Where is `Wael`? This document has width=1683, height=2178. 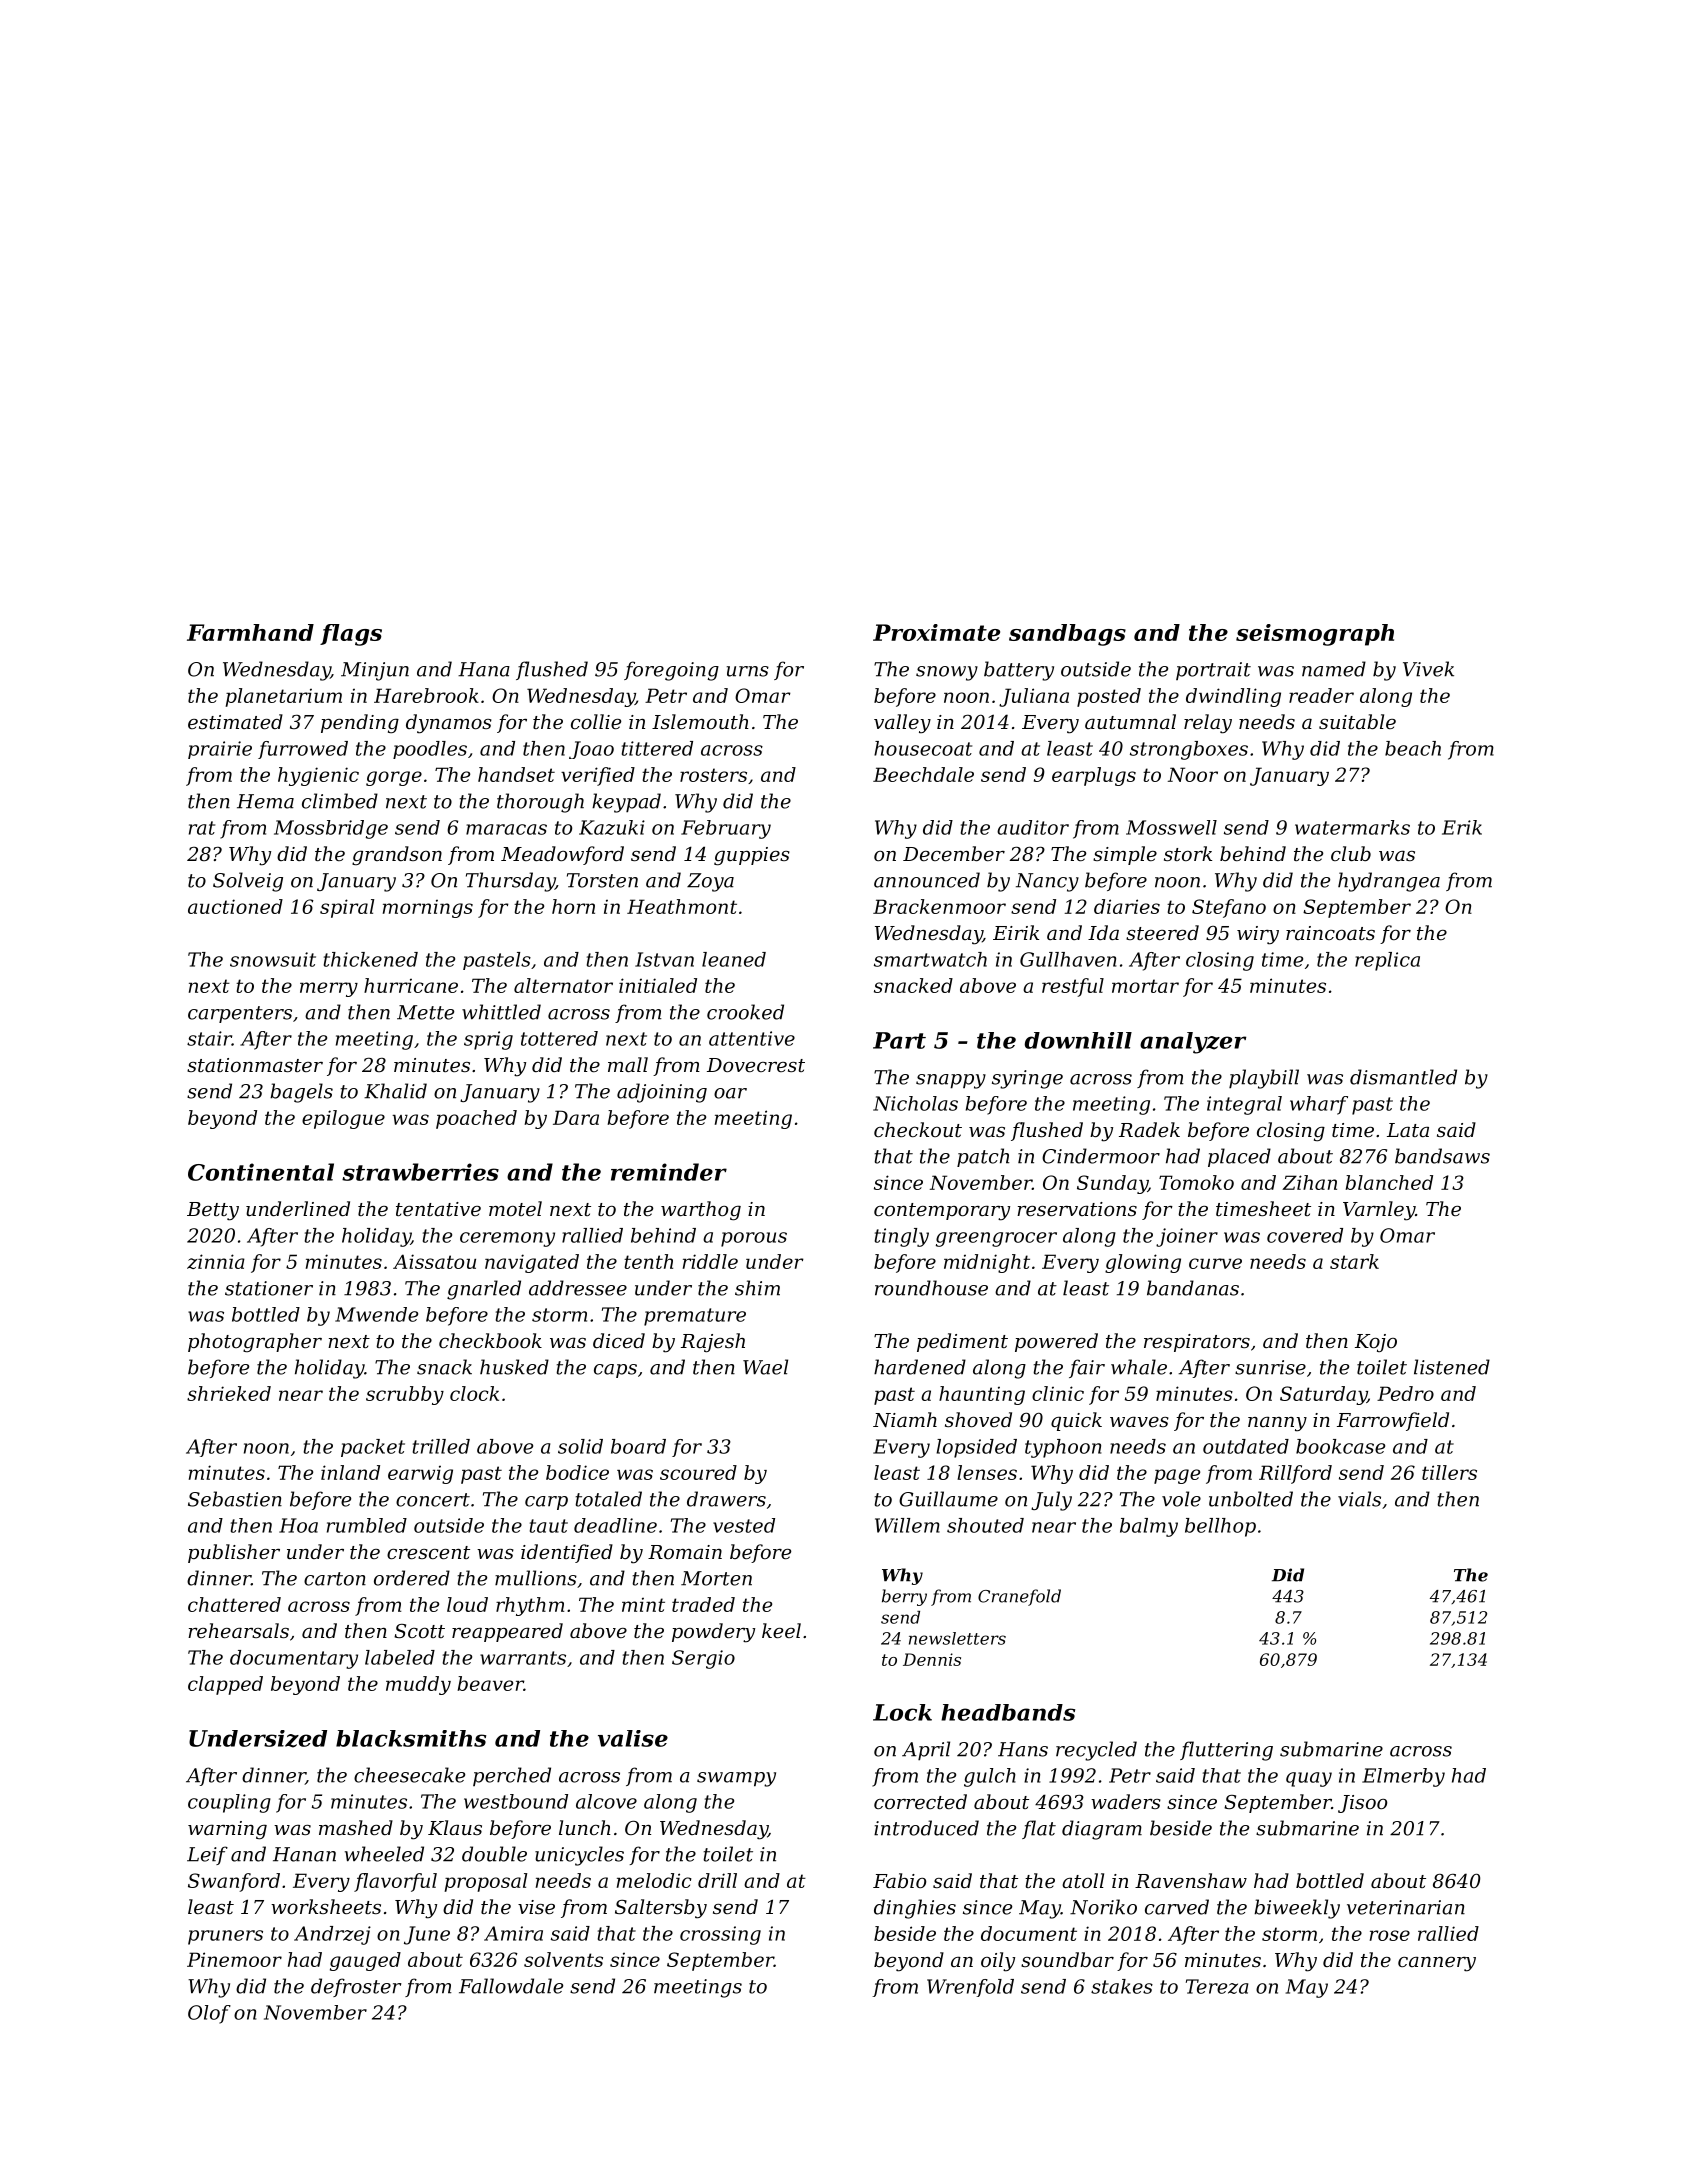 Wael is located at coordinates (765, 1367).
